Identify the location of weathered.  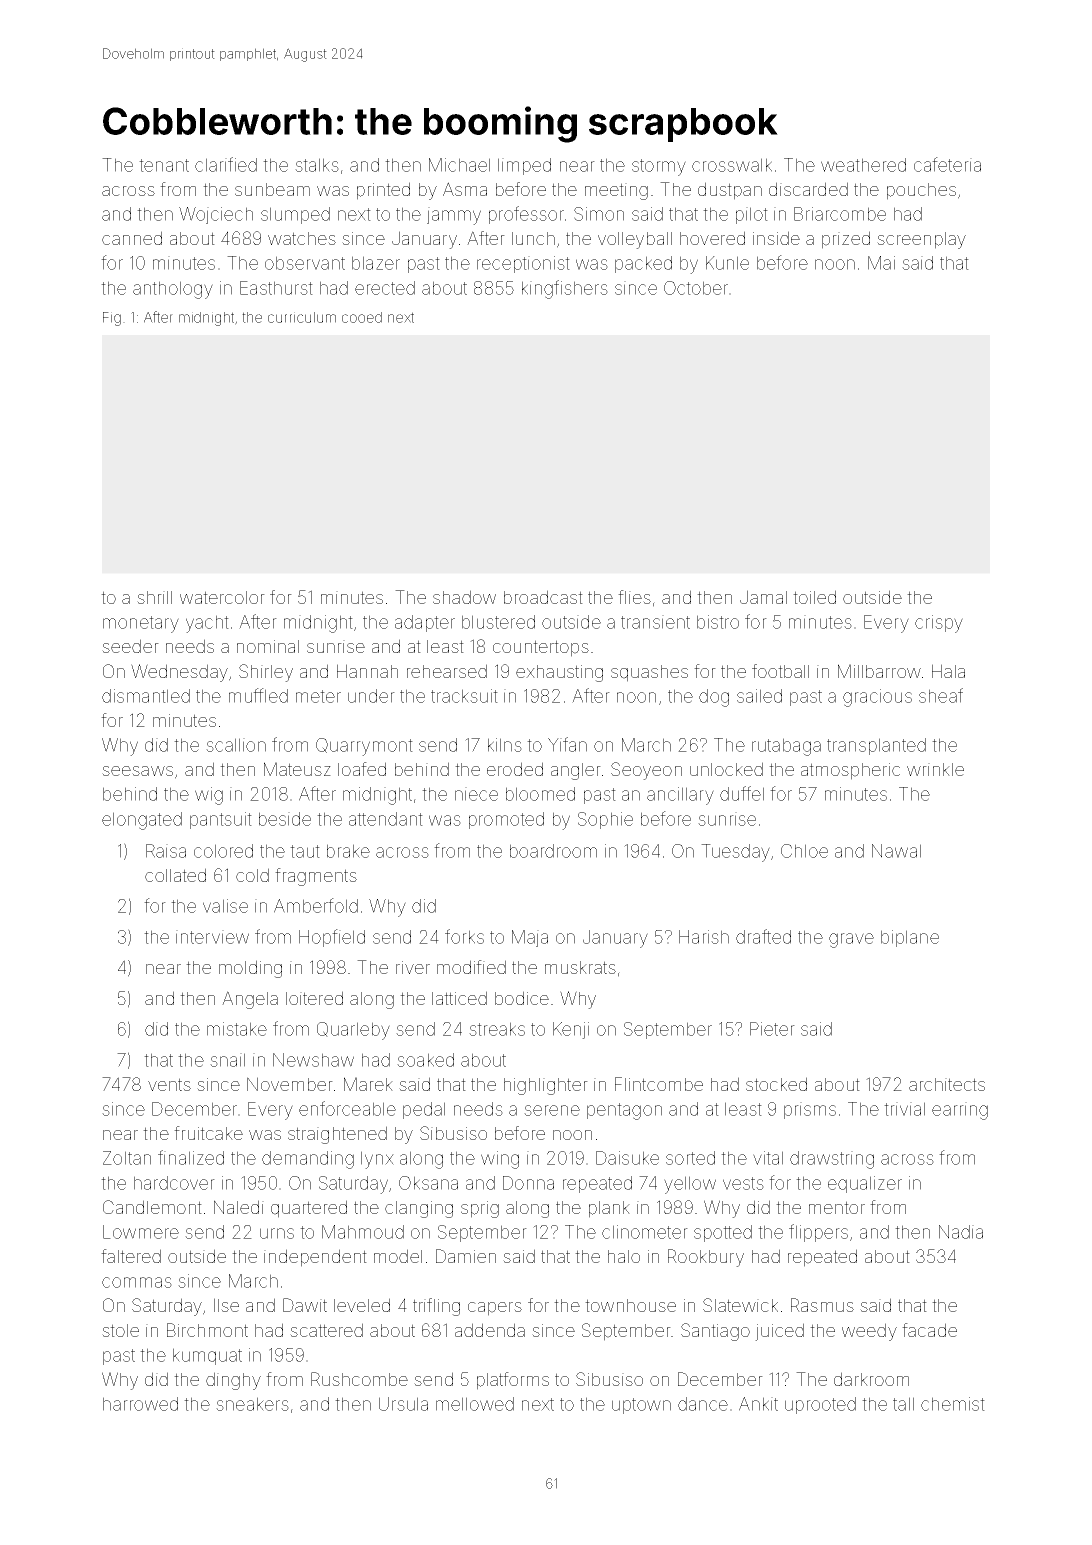
(863, 165).
